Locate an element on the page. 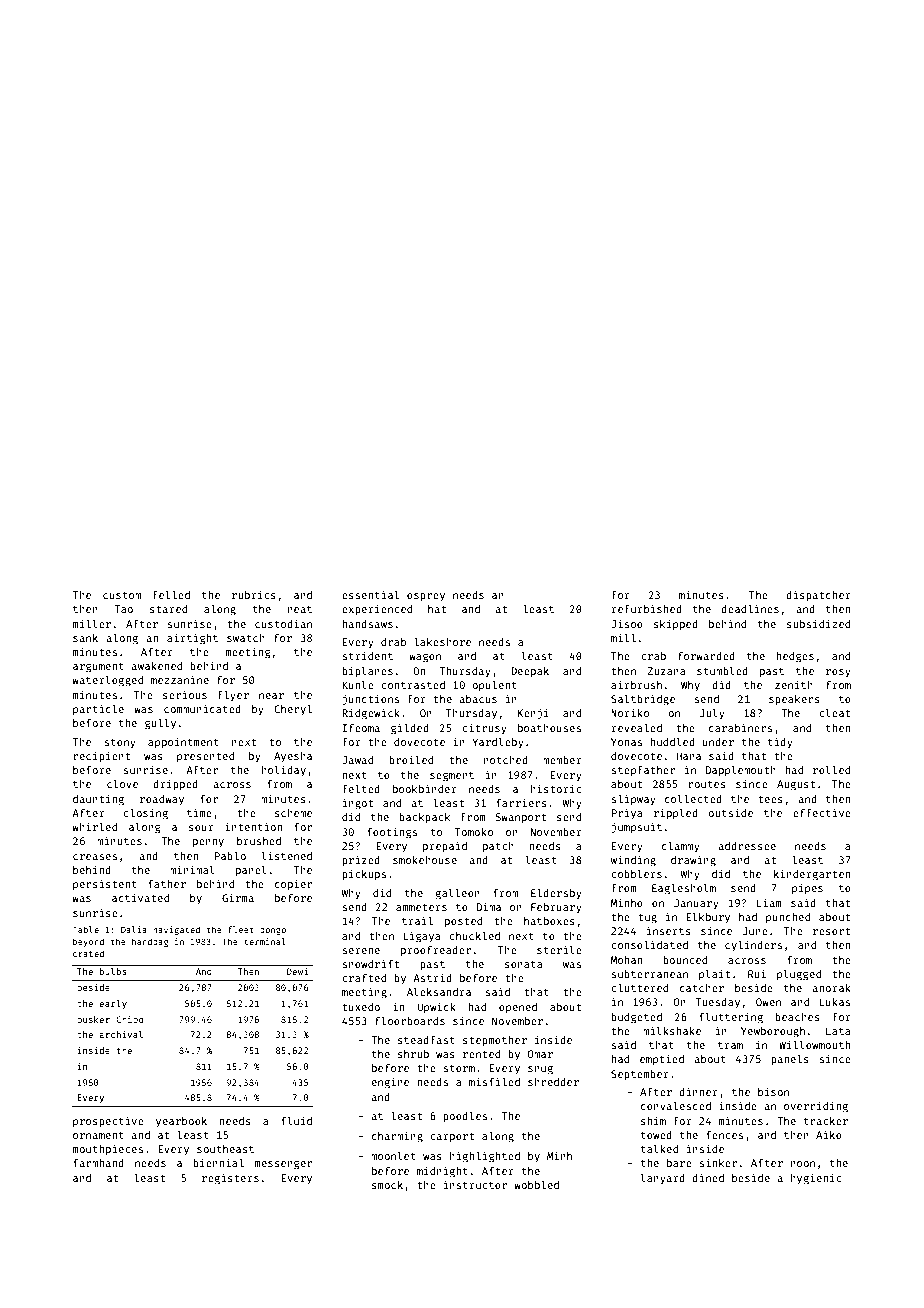  zenith is located at coordinates (794, 684).
